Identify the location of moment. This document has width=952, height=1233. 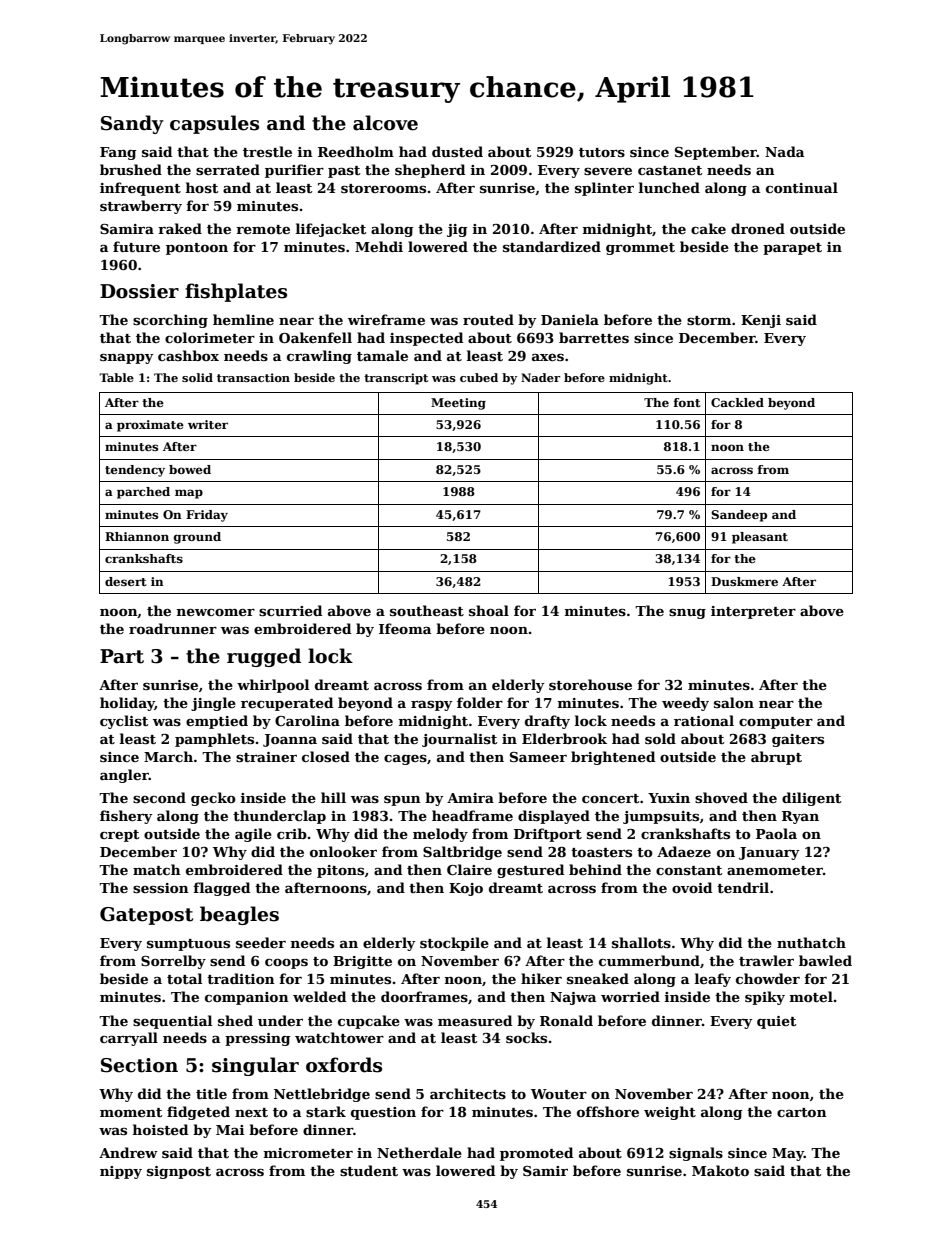
(131, 1112).
